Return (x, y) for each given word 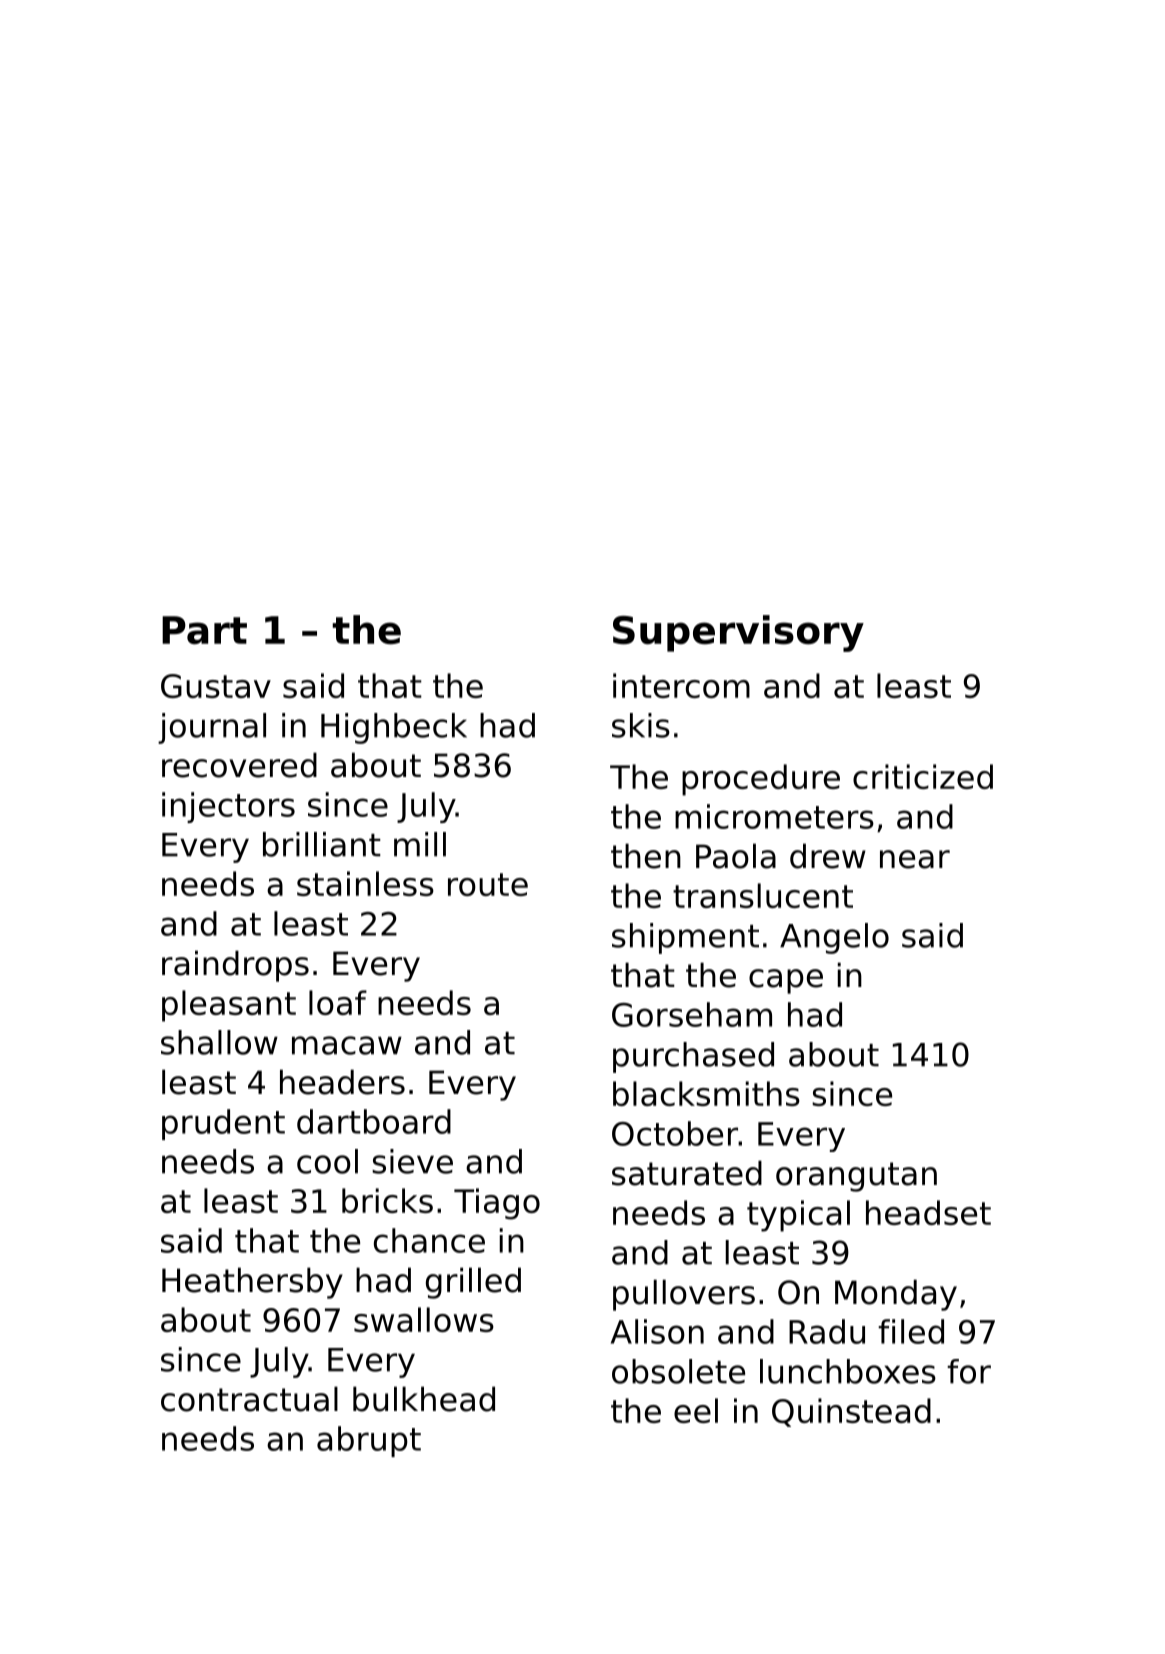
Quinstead (851, 1412)
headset (928, 1212)
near (915, 859)
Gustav (216, 686)
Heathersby (252, 1283)
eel (696, 1410)
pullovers (684, 1295)
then (646, 856)
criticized (923, 776)
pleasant (229, 1006)
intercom (681, 685)
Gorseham (692, 1014)
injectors (228, 807)
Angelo (834, 938)
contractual (249, 1399)
